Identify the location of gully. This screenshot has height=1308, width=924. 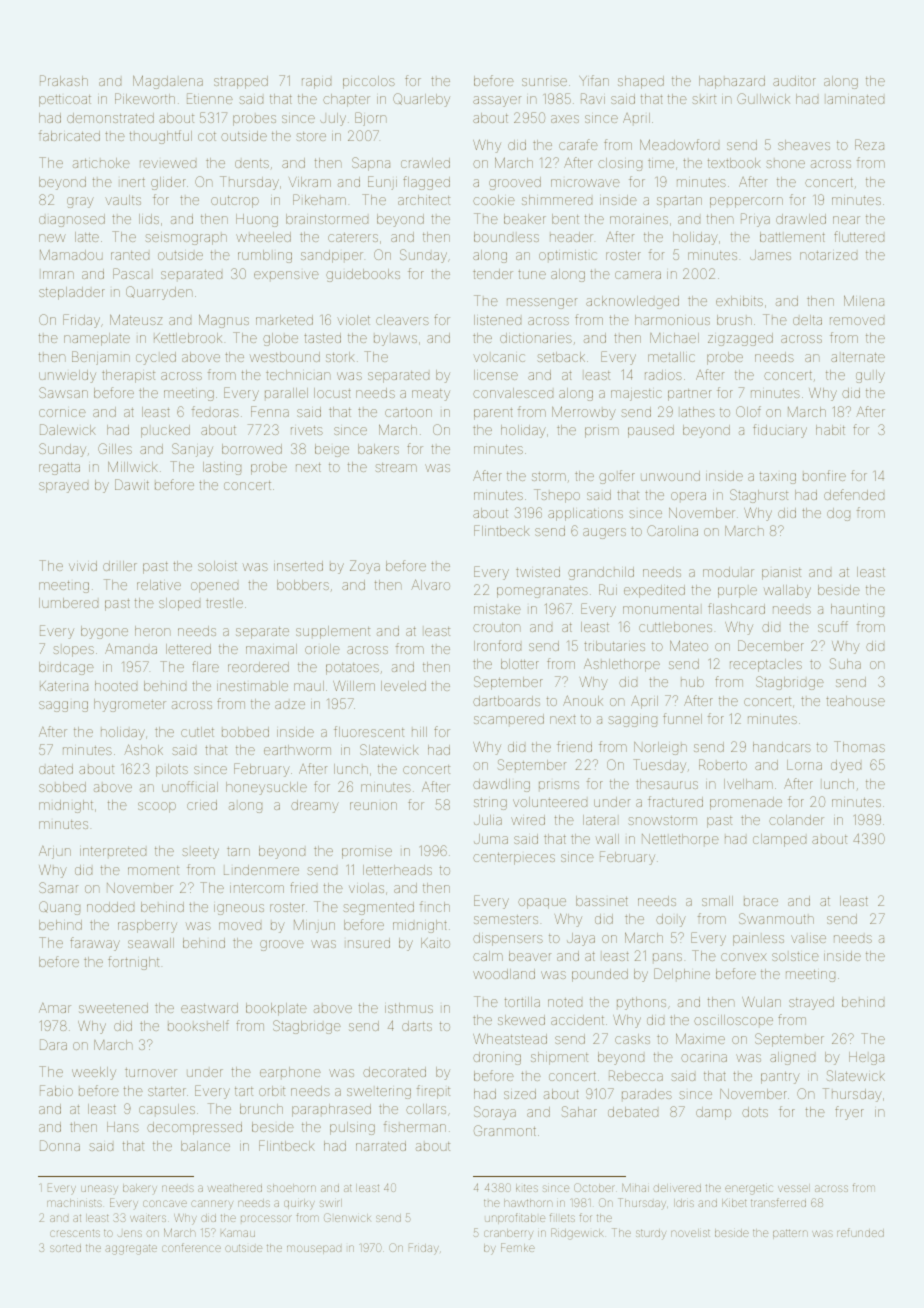
(870, 376).
